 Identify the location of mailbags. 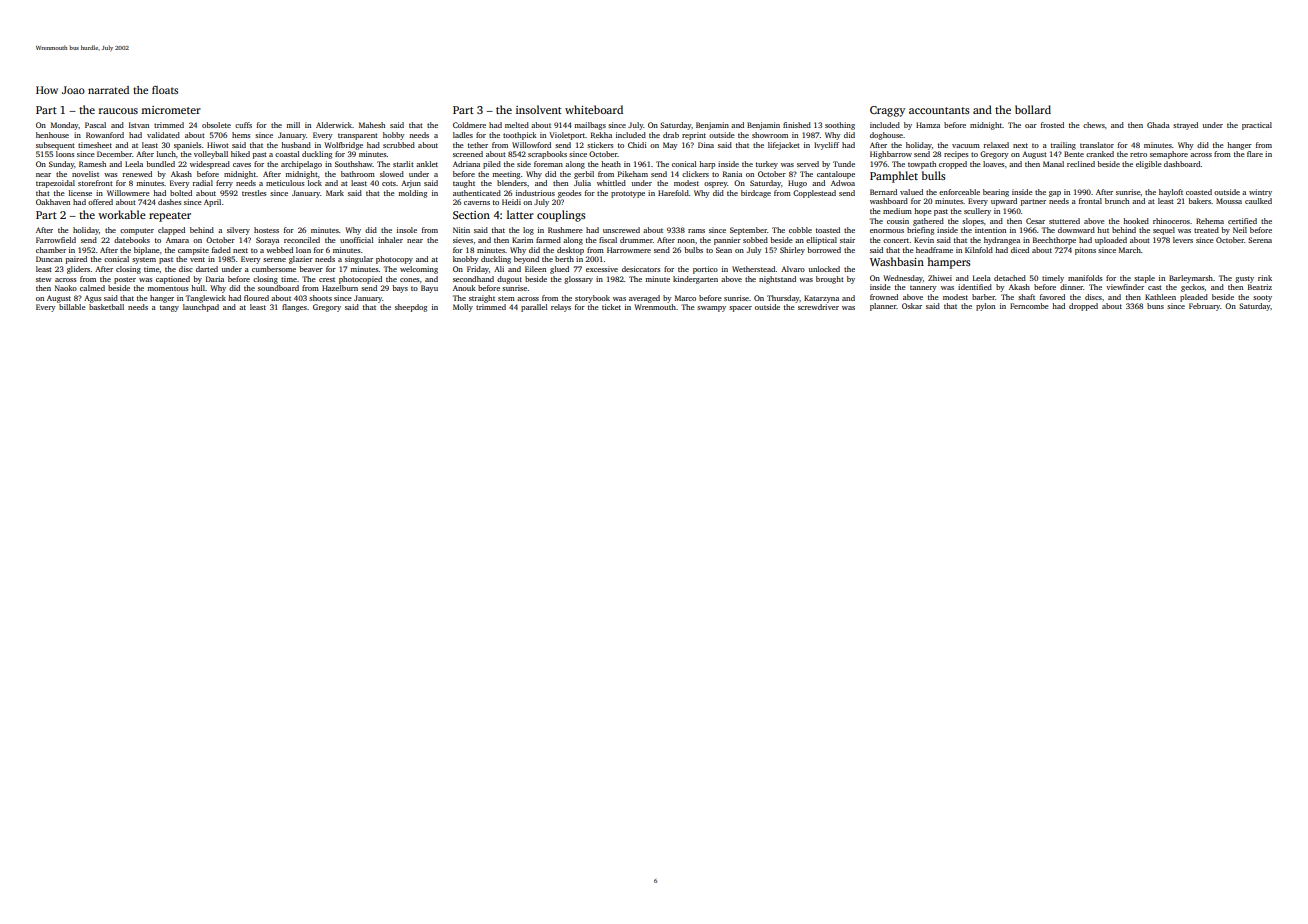
(590, 126).
